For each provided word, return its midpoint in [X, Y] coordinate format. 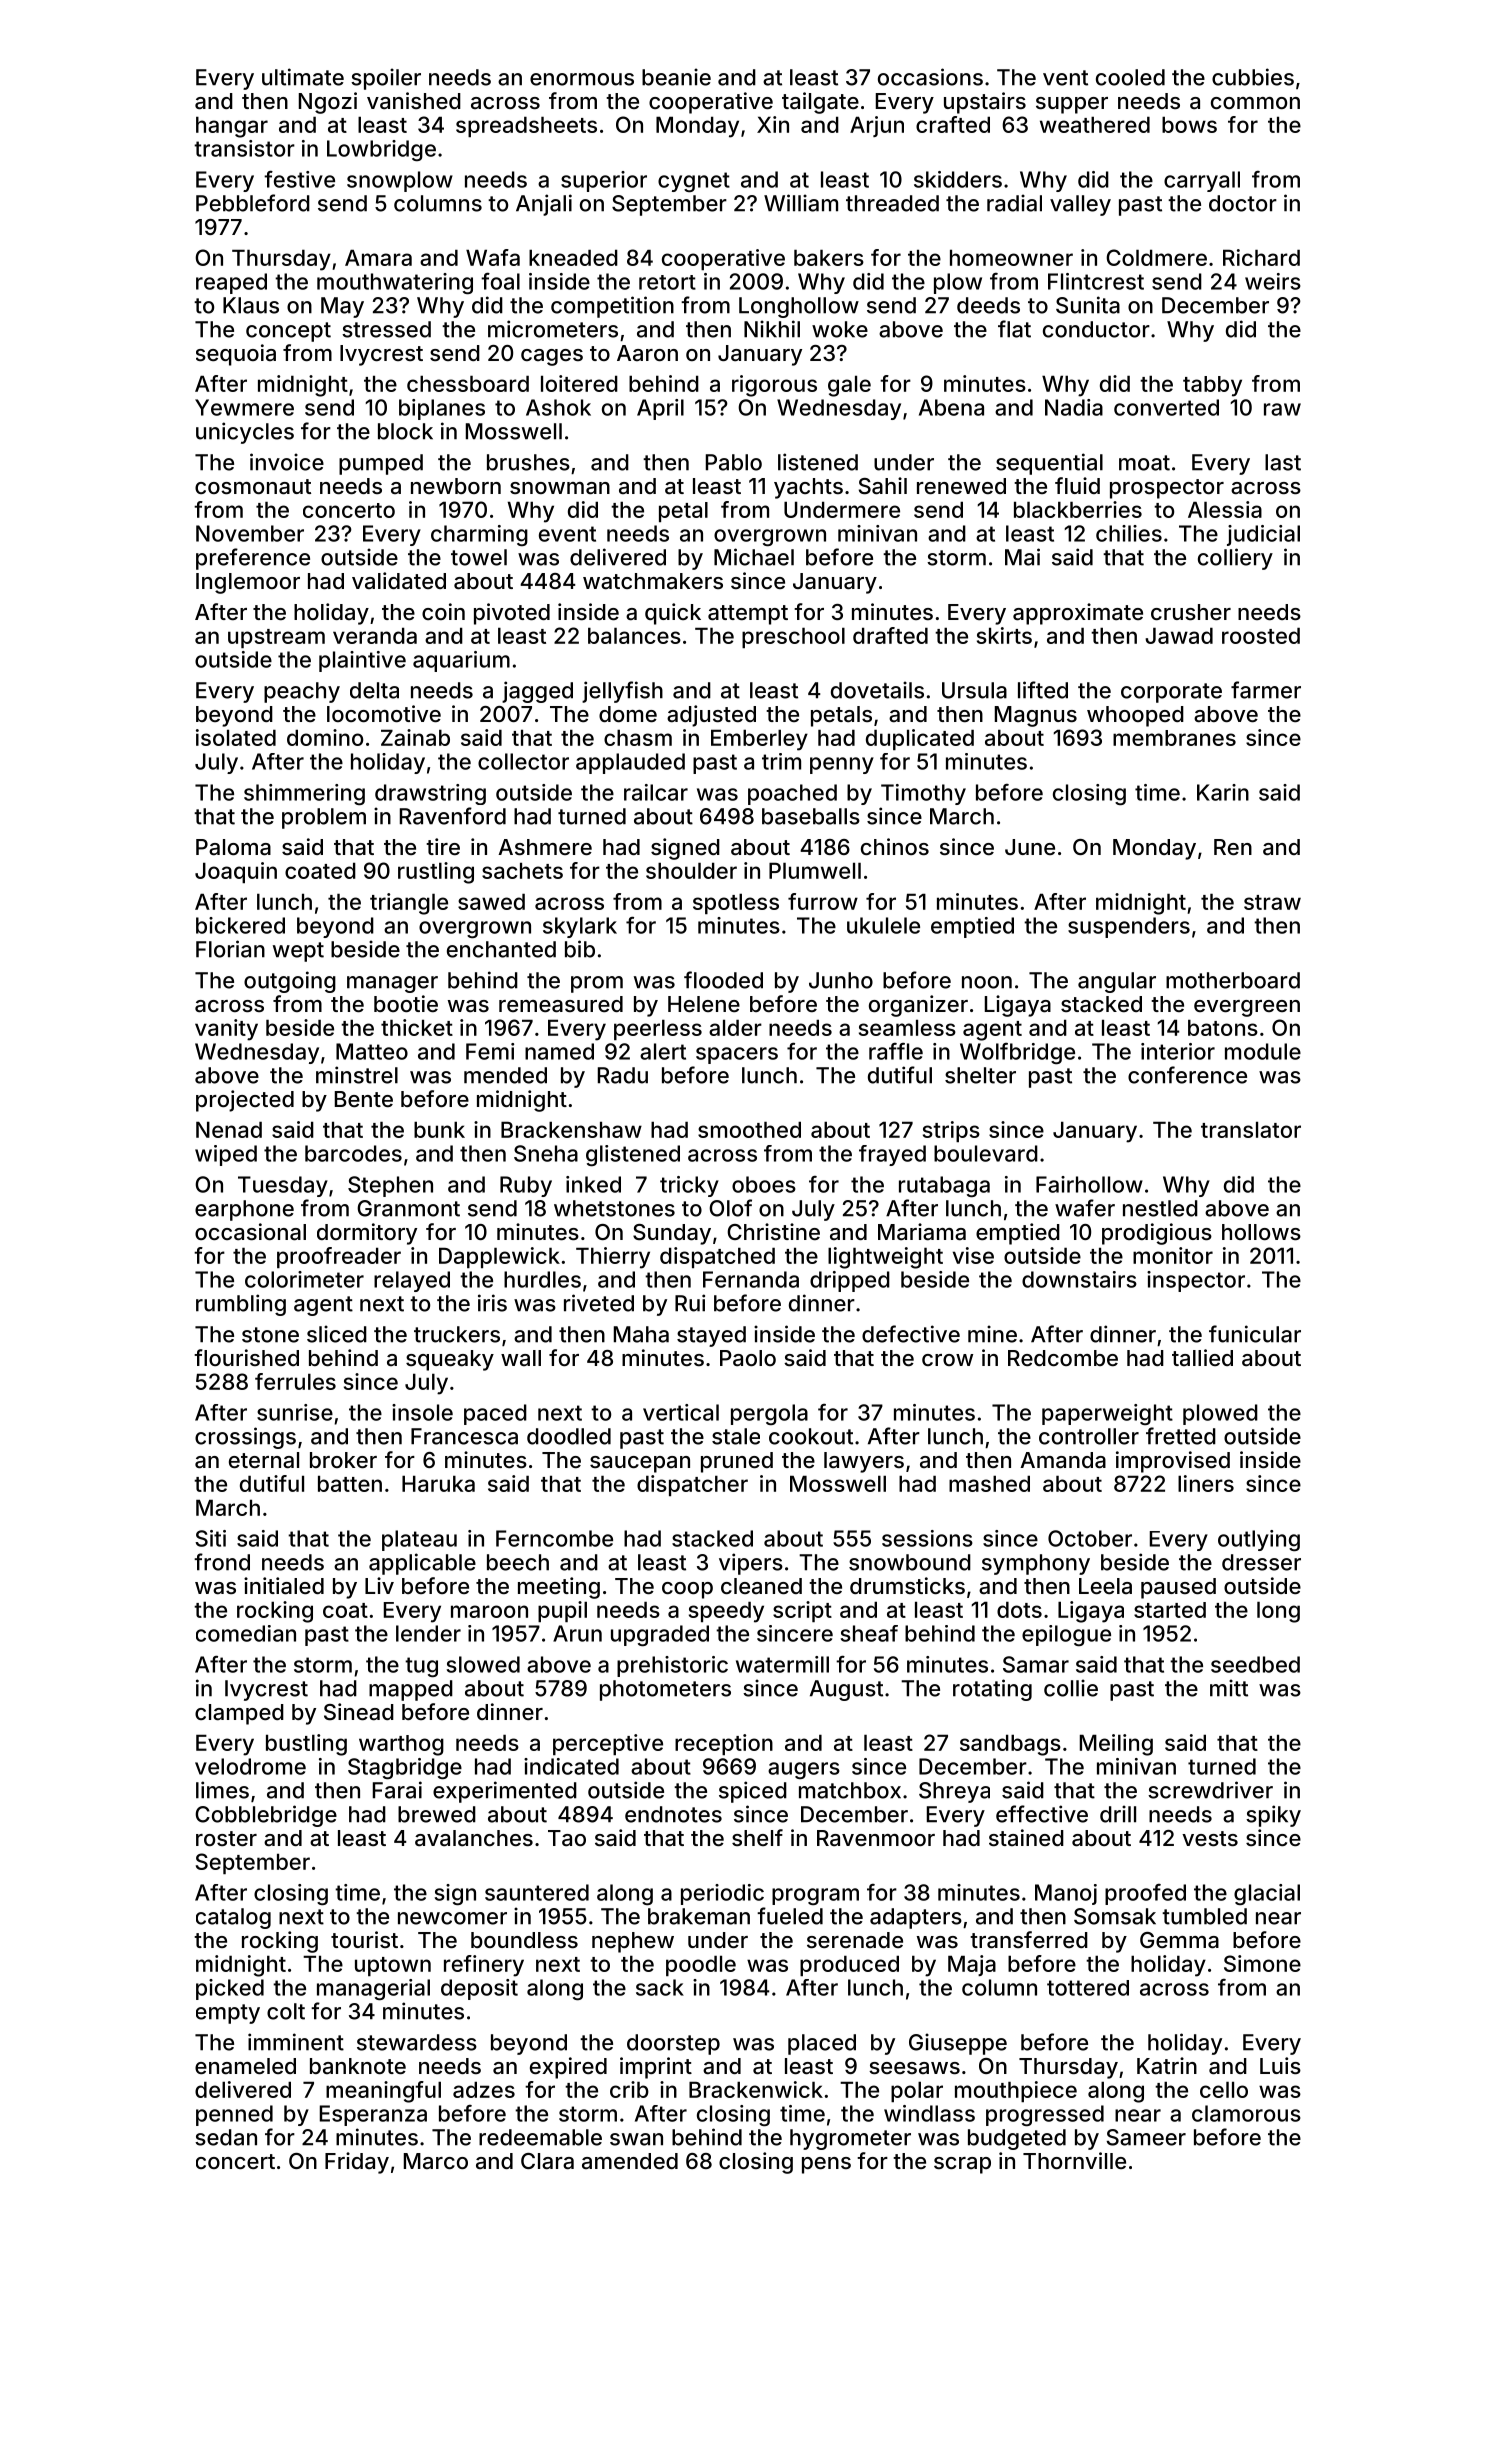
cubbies [1253, 77]
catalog [233, 1918]
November [250, 533]
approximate [1078, 614]
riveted [599, 1303]
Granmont [408, 1208]
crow [947, 1360]
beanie [676, 77]
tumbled [1204, 1916]
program [815, 1896]
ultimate [303, 77]
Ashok [558, 407]
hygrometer [850, 2139]
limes [222, 1790]
